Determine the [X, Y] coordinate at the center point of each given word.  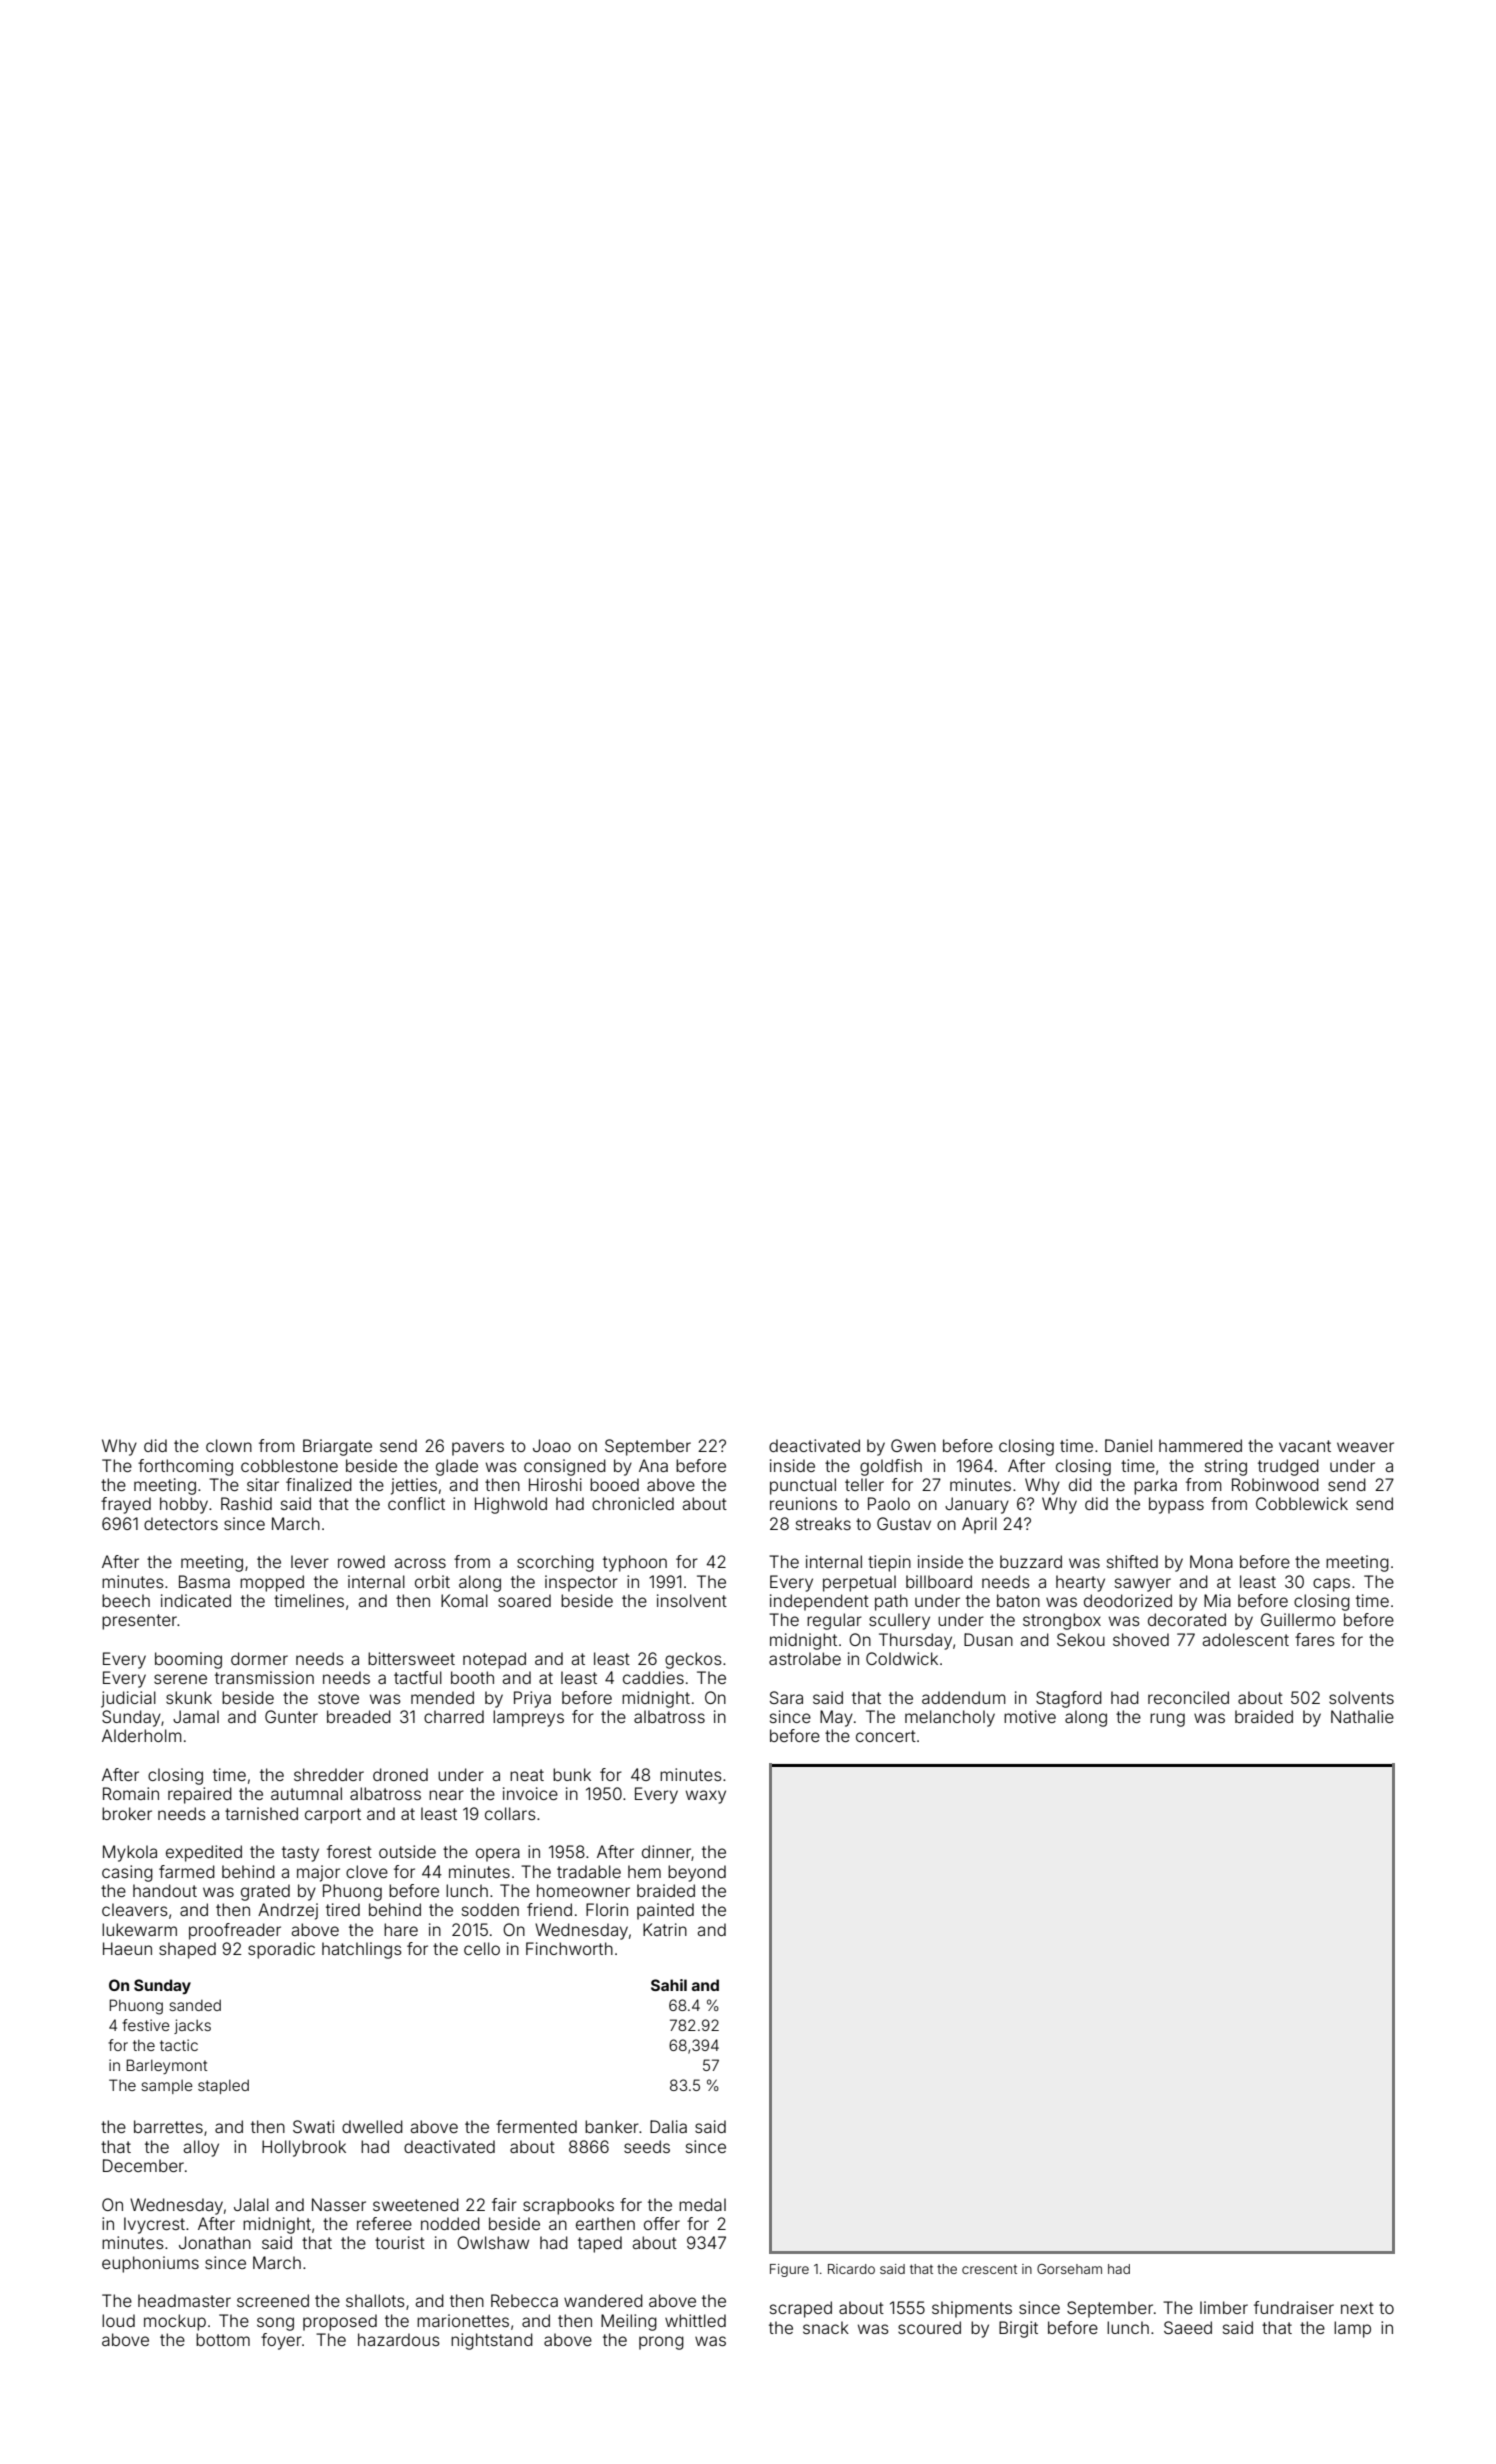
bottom [223, 2339]
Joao [552, 1445]
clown [229, 1445]
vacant [1305, 1446]
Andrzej [288, 1911]
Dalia [668, 2126]
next [1357, 2308]
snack [826, 2327]
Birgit [1018, 2329]
